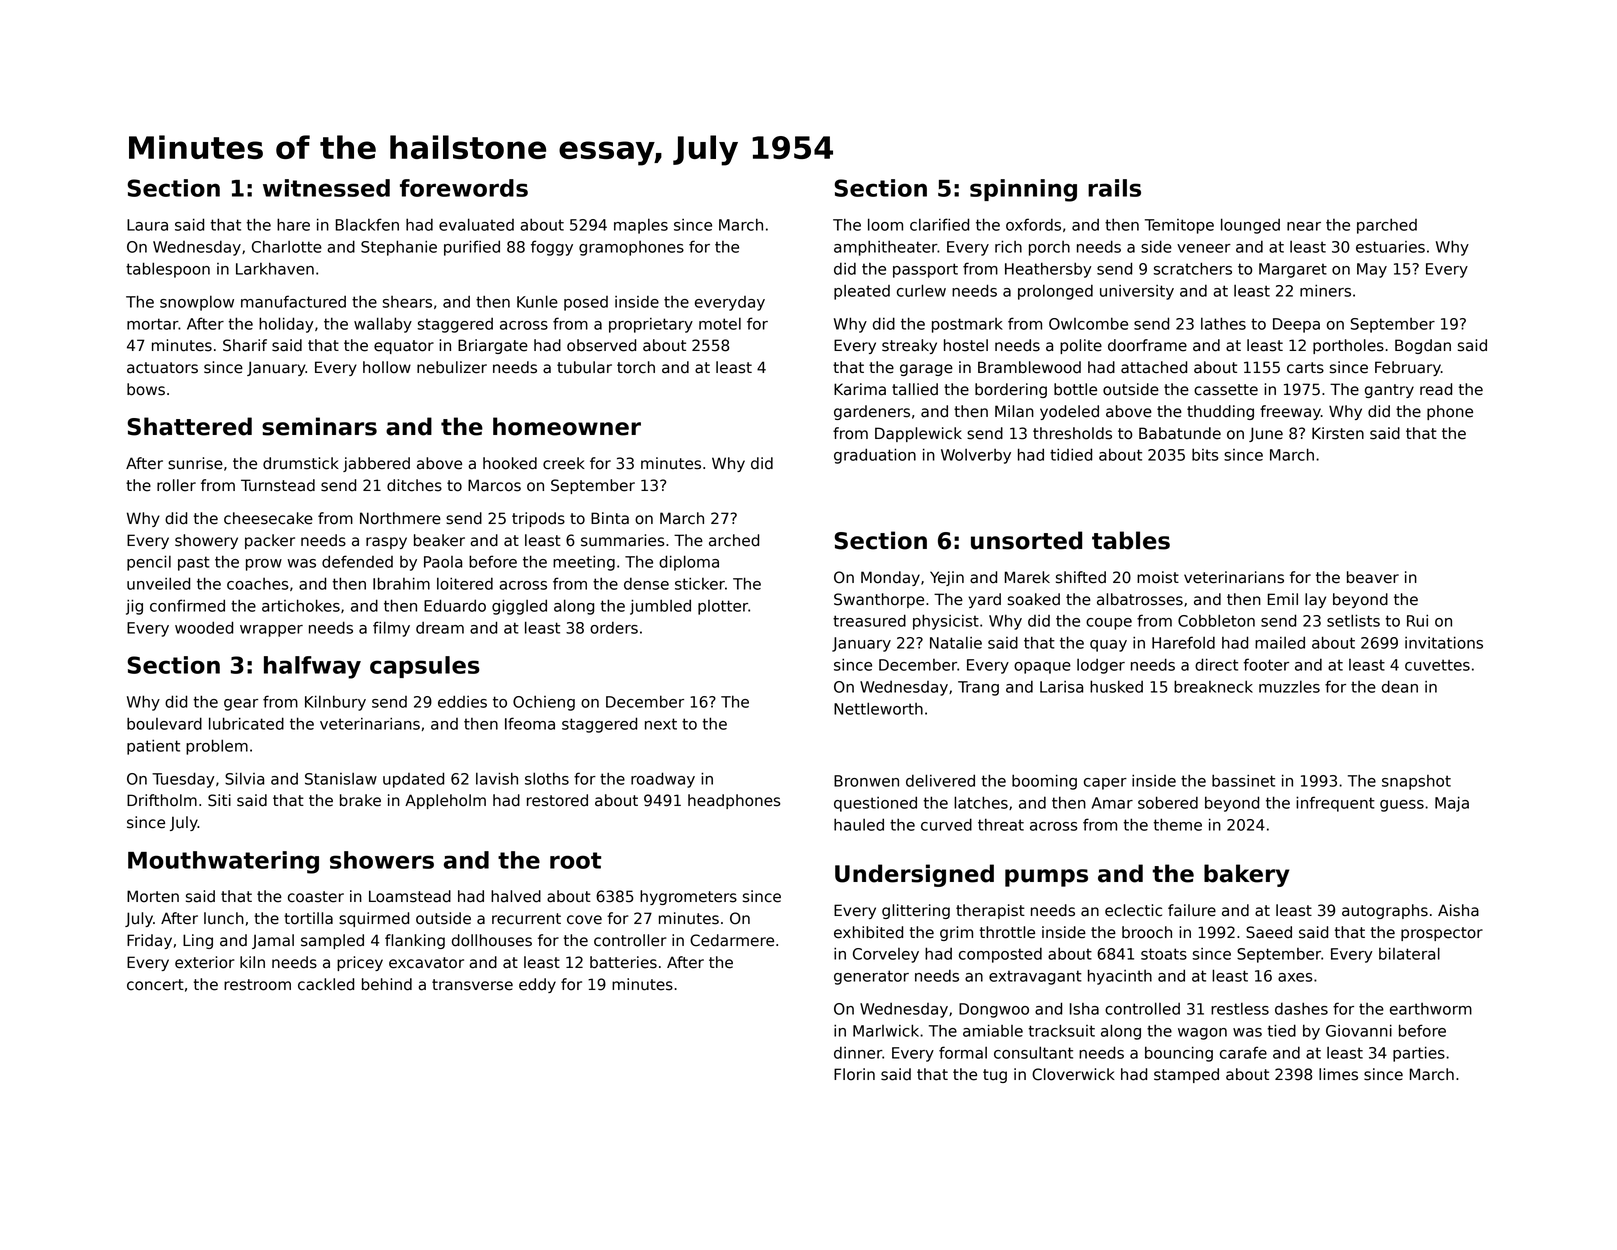 The image size is (1617, 1250). Describe the element at coordinates (383, 325) in the image. I see `wallaby` at that location.
